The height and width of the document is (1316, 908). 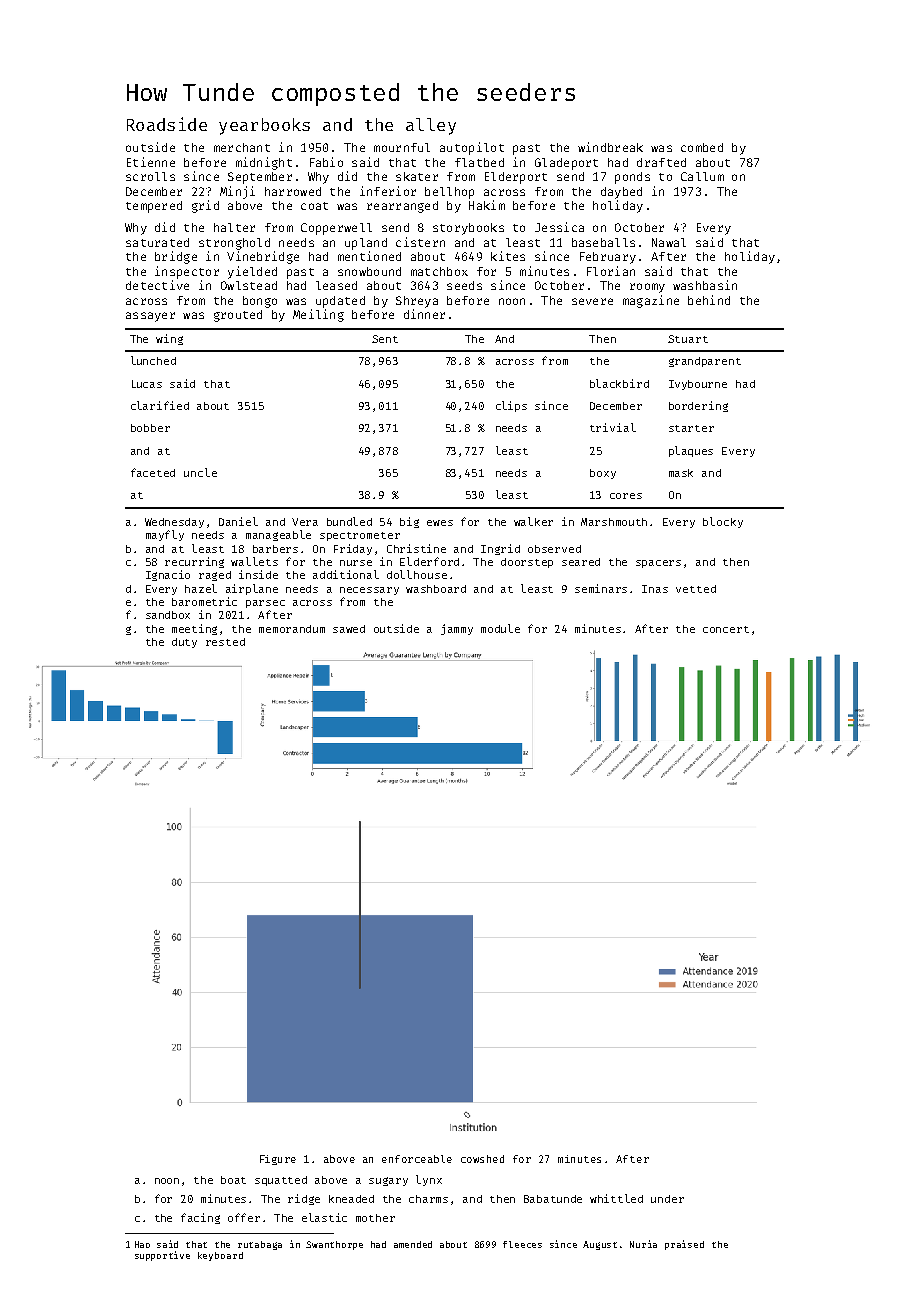 What do you see at coordinates (709, 300) in the document?
I see `behind` at bounding box center [709, 300].
